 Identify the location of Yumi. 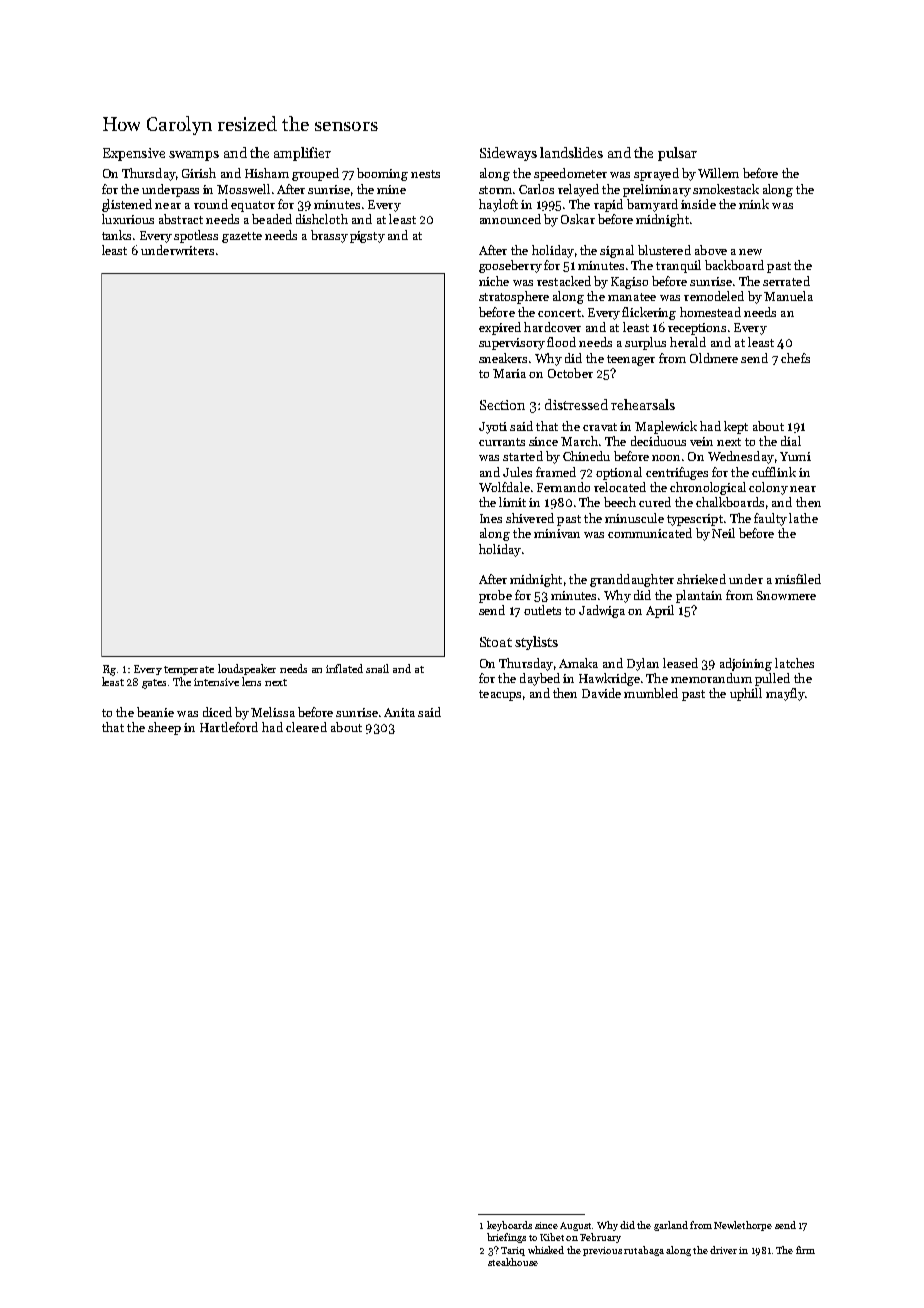
(795, 456).
